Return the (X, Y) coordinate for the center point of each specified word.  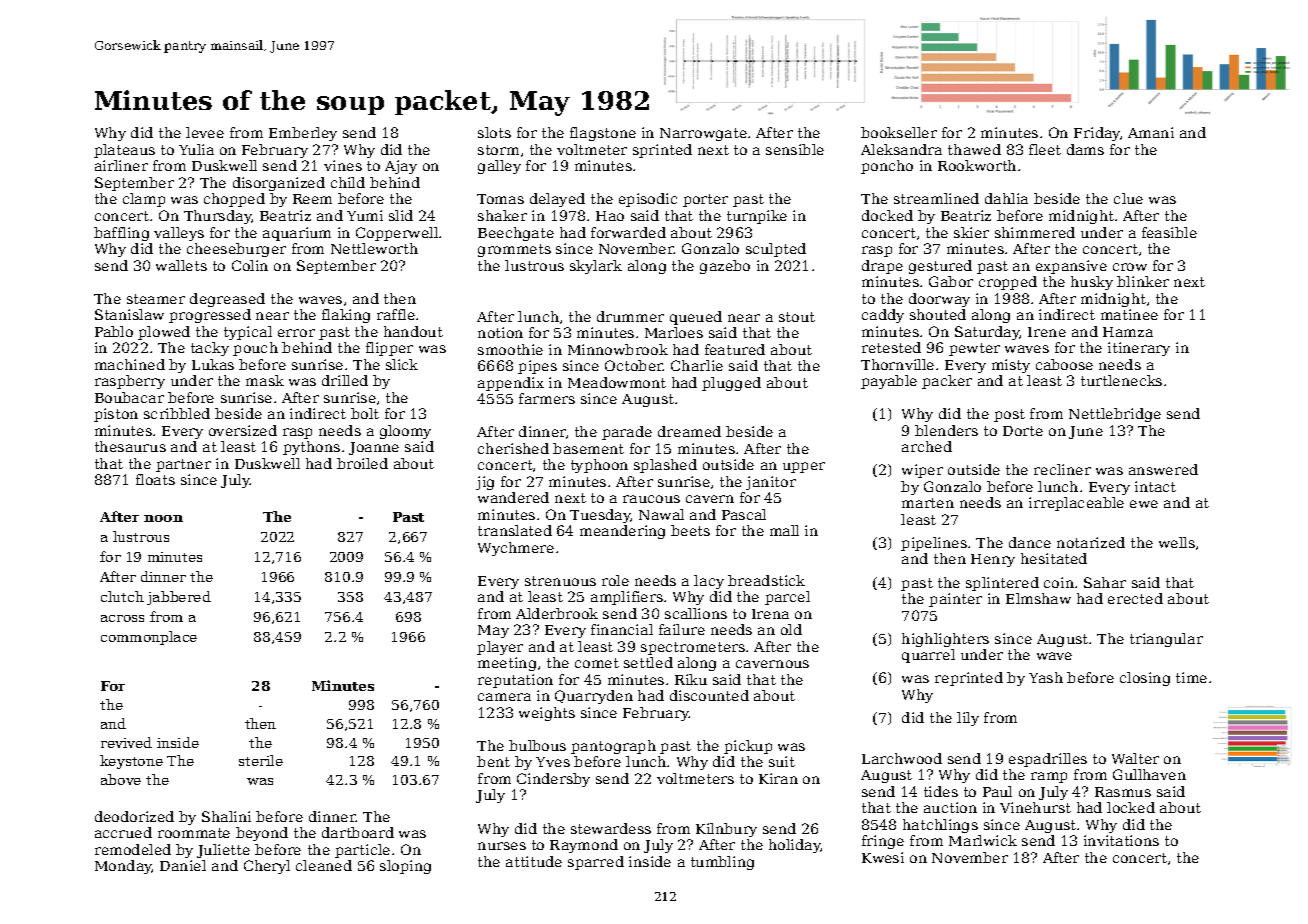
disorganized (279, 184)
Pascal (744, 514)
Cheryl (267, 867)
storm (498, 150)
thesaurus (130, 446)
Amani (1151, 132)
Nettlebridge (1115, 415)
